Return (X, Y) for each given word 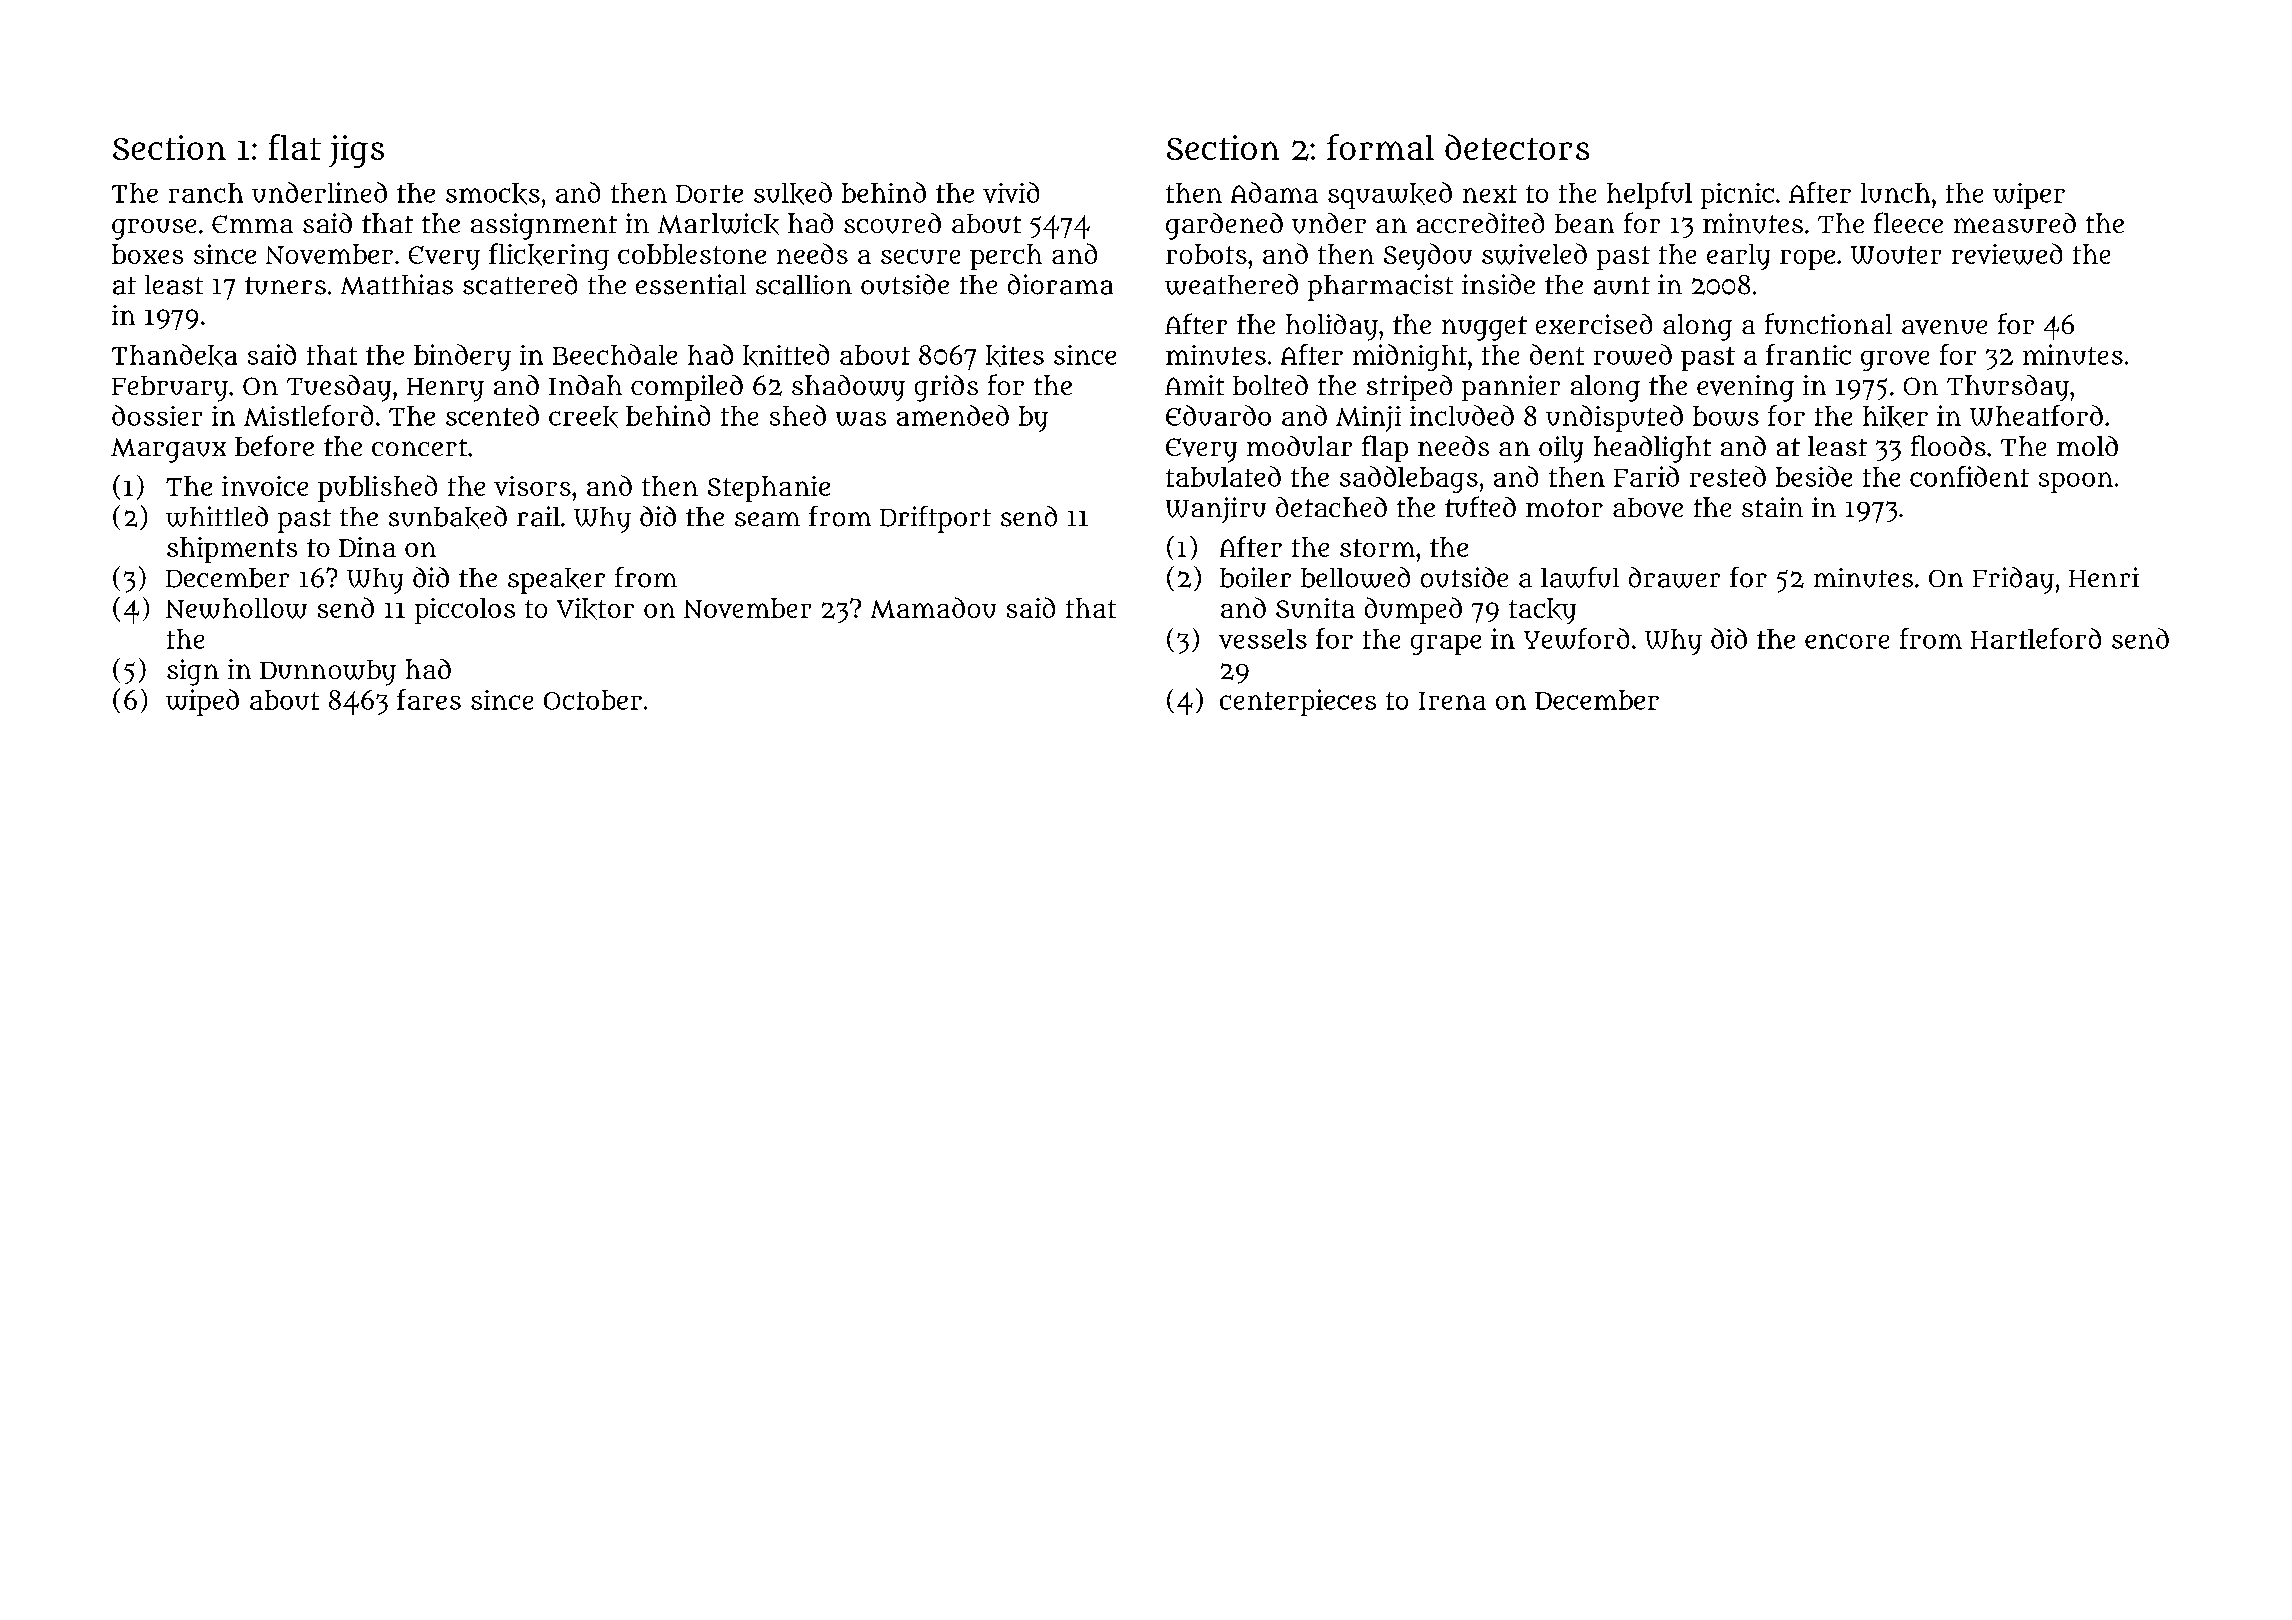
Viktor (595, 609)
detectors (1517, 147)
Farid (1646, 476)
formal (1380, 147)
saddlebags (1409, 479)
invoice (265, 486)
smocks (493, 194)
